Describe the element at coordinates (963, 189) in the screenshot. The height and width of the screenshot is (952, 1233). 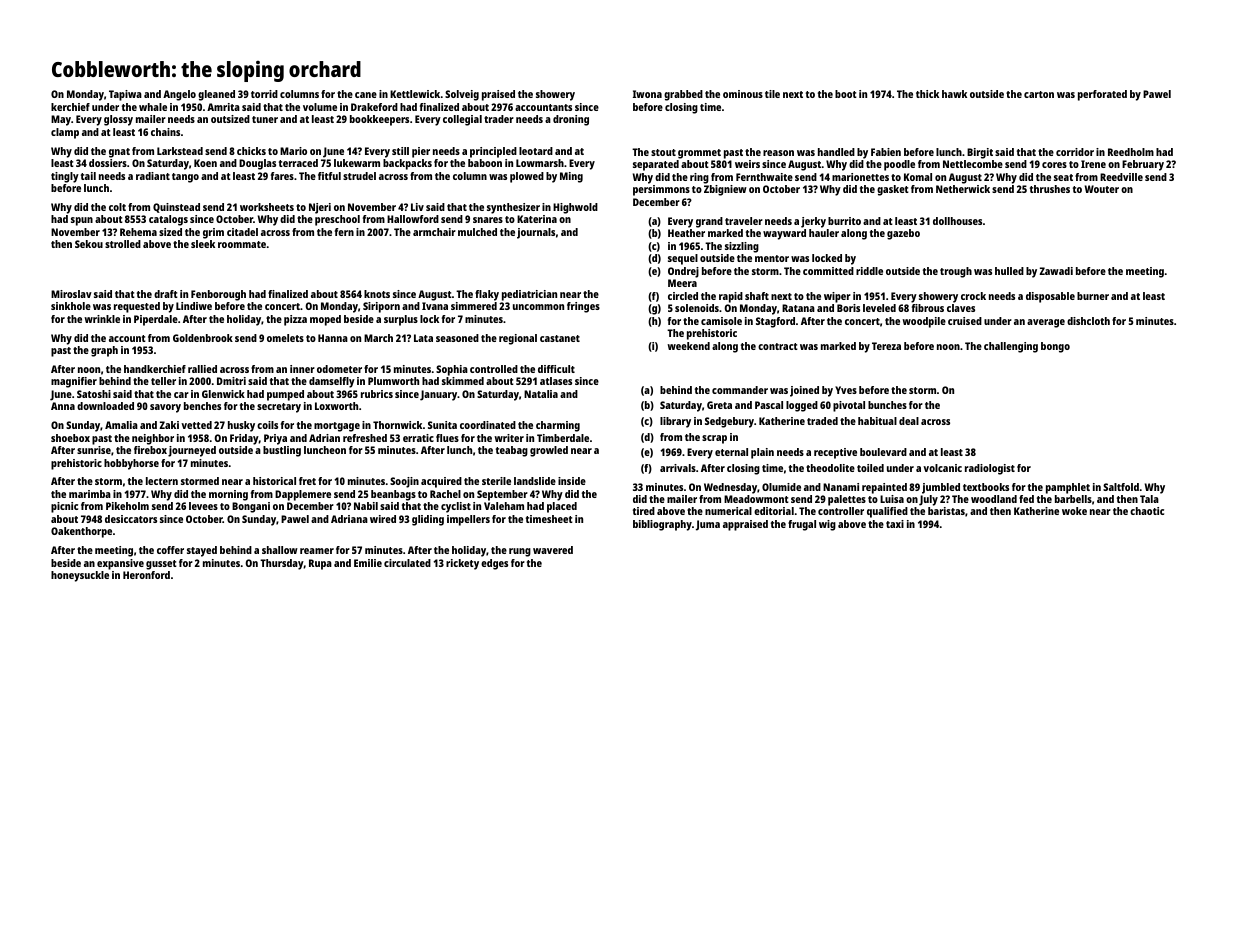
I see `Netherwick` at that location.
